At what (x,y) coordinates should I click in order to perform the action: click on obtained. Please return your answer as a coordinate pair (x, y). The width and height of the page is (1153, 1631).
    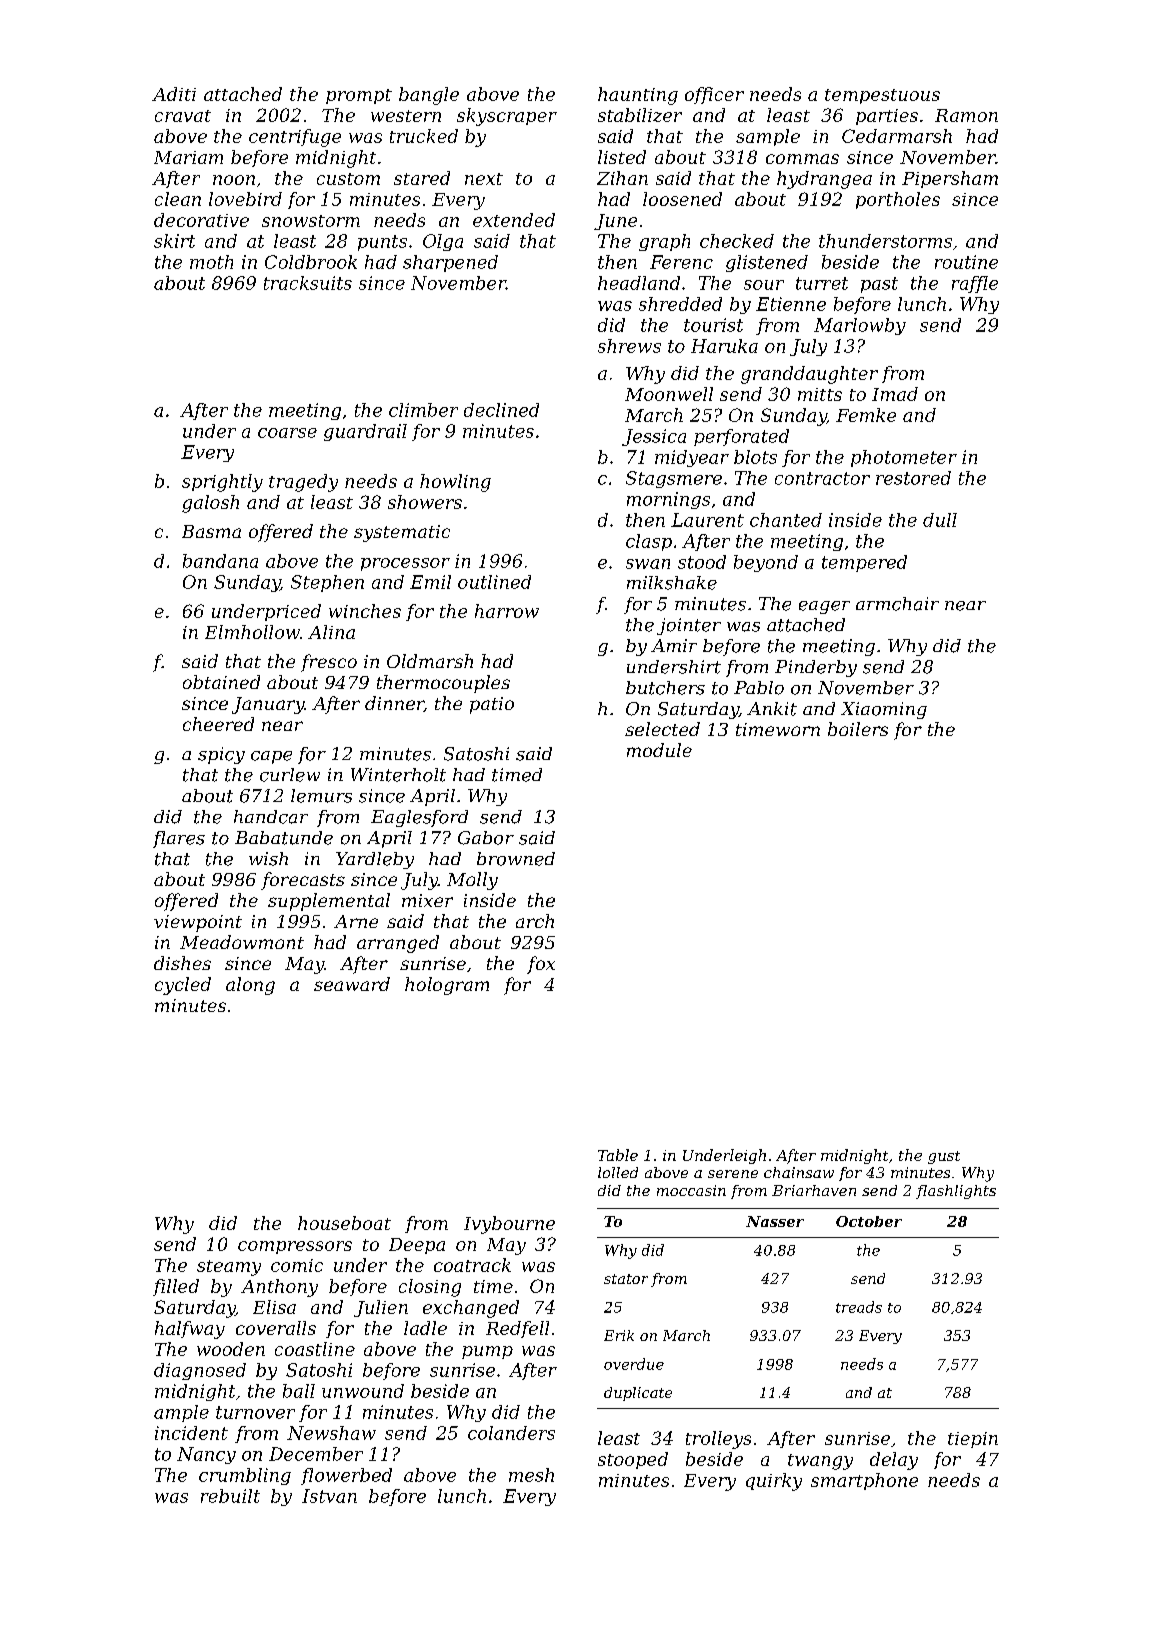
    Looking at the image, I should click on (221, 682).
